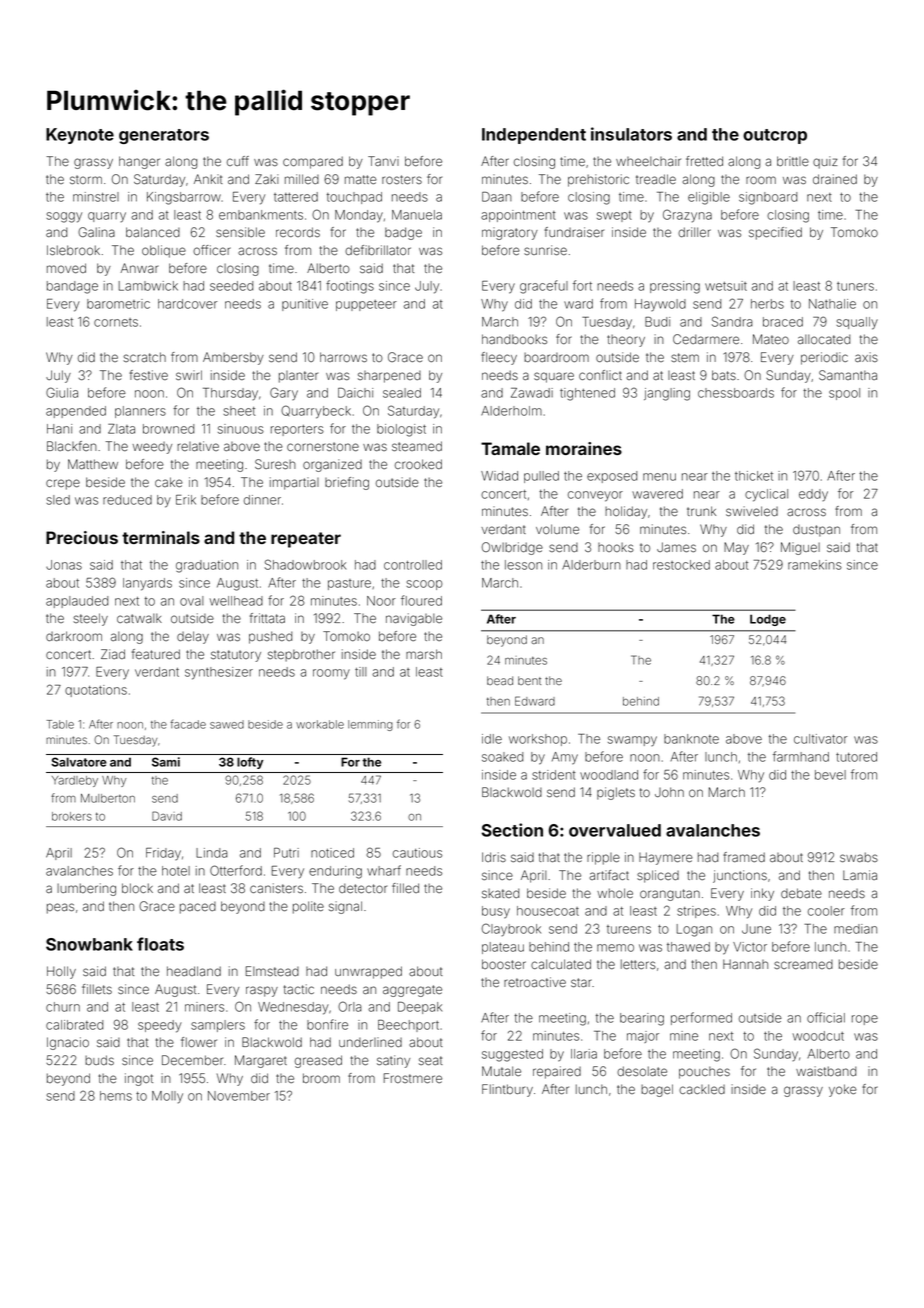 This document has height=1308, width=924. I want to click on puppeteer, so click(366, 305).
